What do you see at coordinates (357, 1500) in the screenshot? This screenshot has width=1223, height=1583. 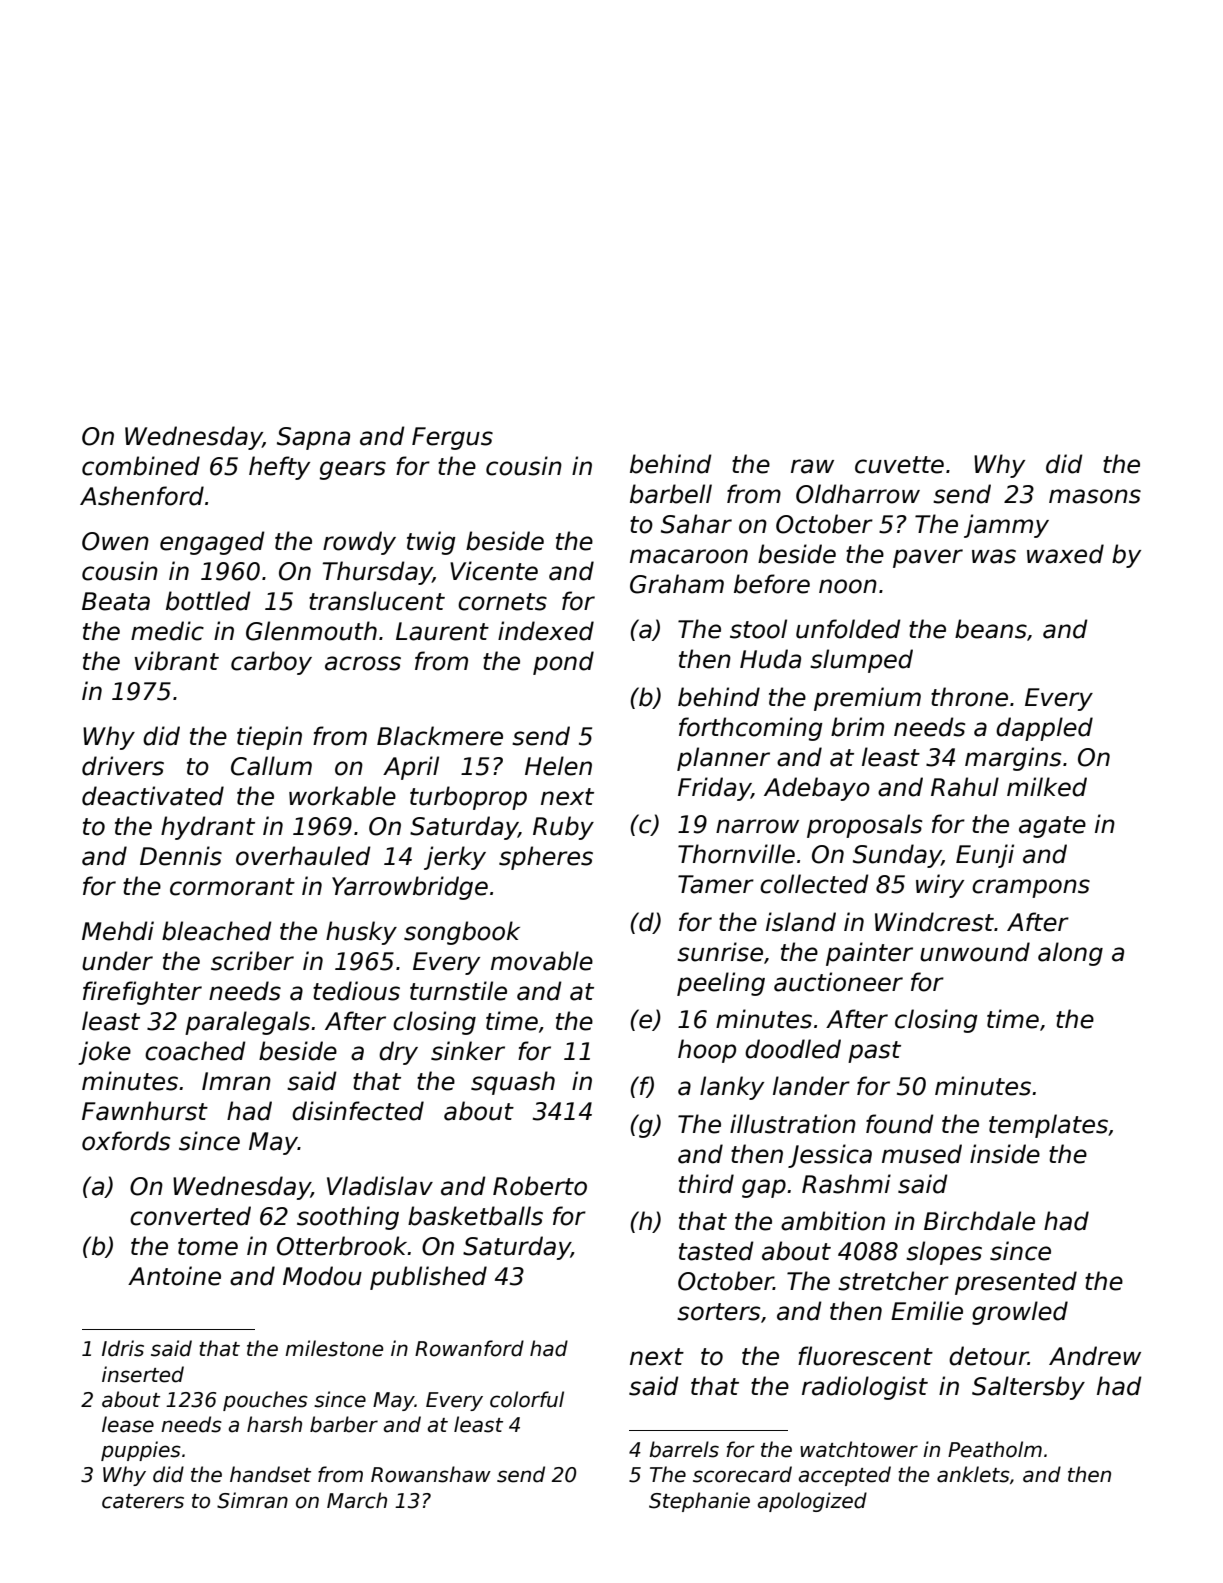 I see `March` at bounding box center [357, 1500].
